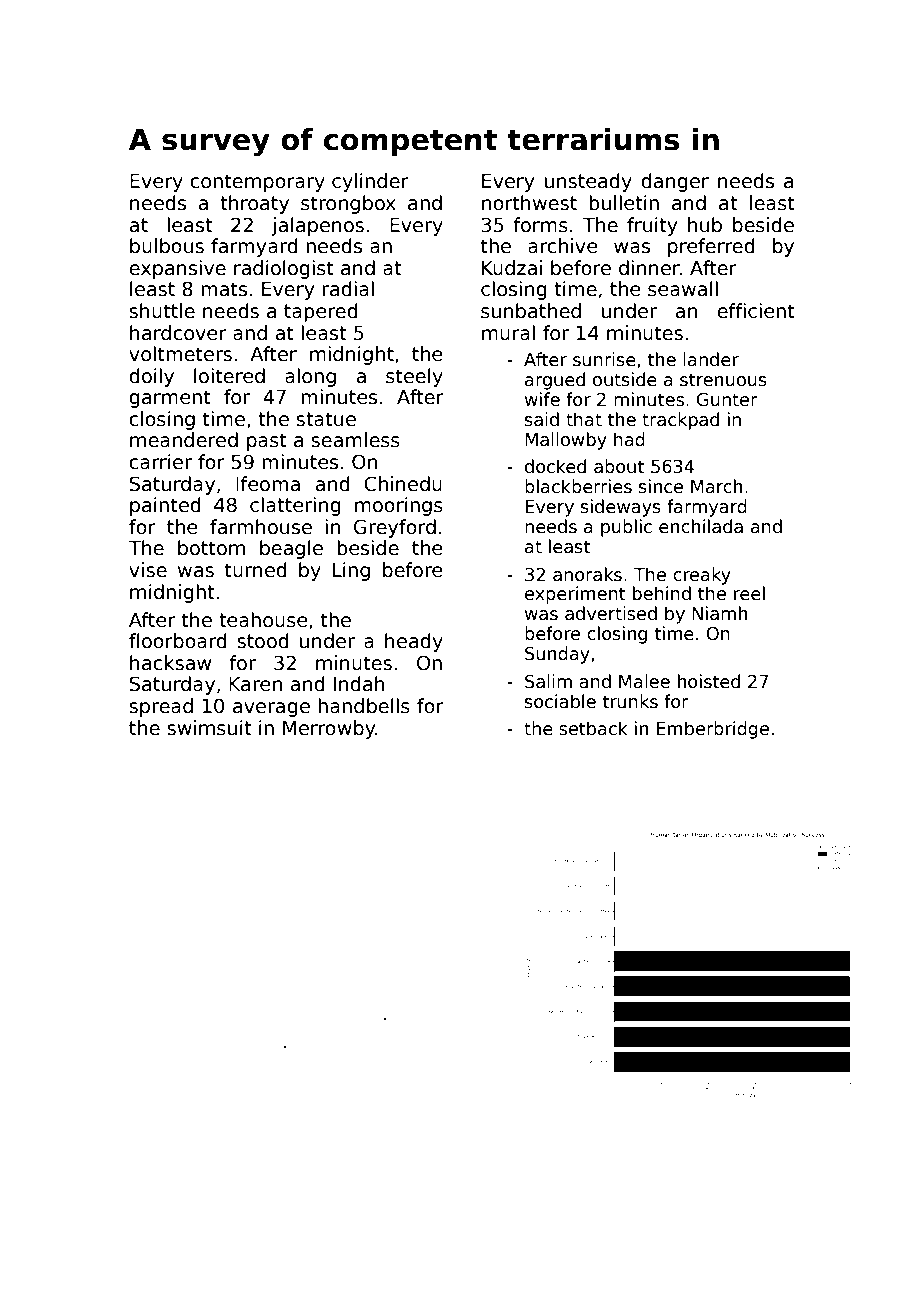 The height and width of the page is (1311, 924). I want to click on cylinder, so click(370, 182).
